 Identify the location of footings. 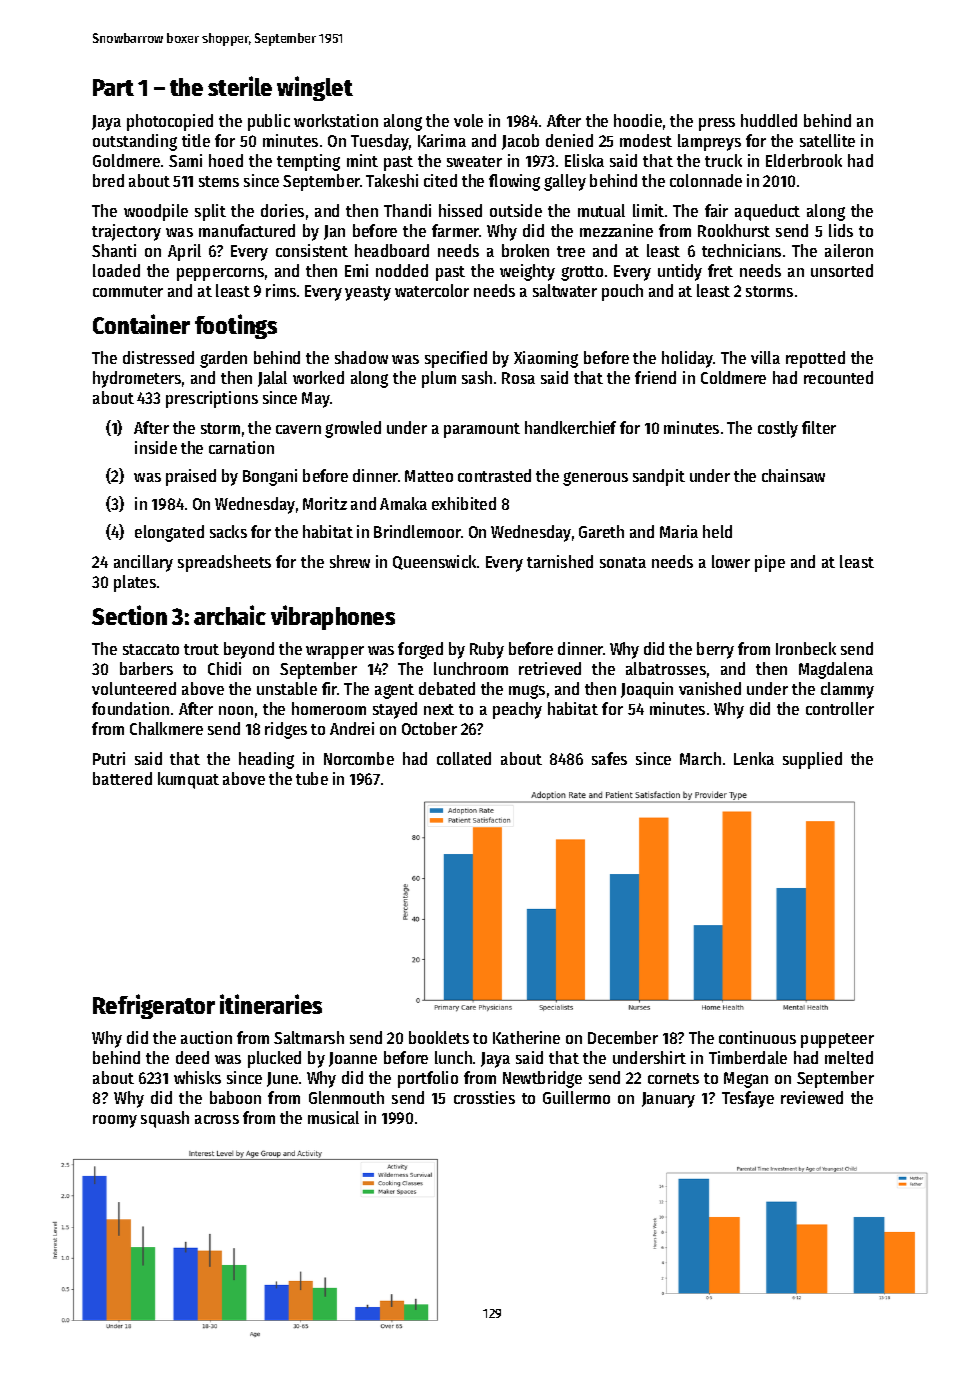
(236, 326).
